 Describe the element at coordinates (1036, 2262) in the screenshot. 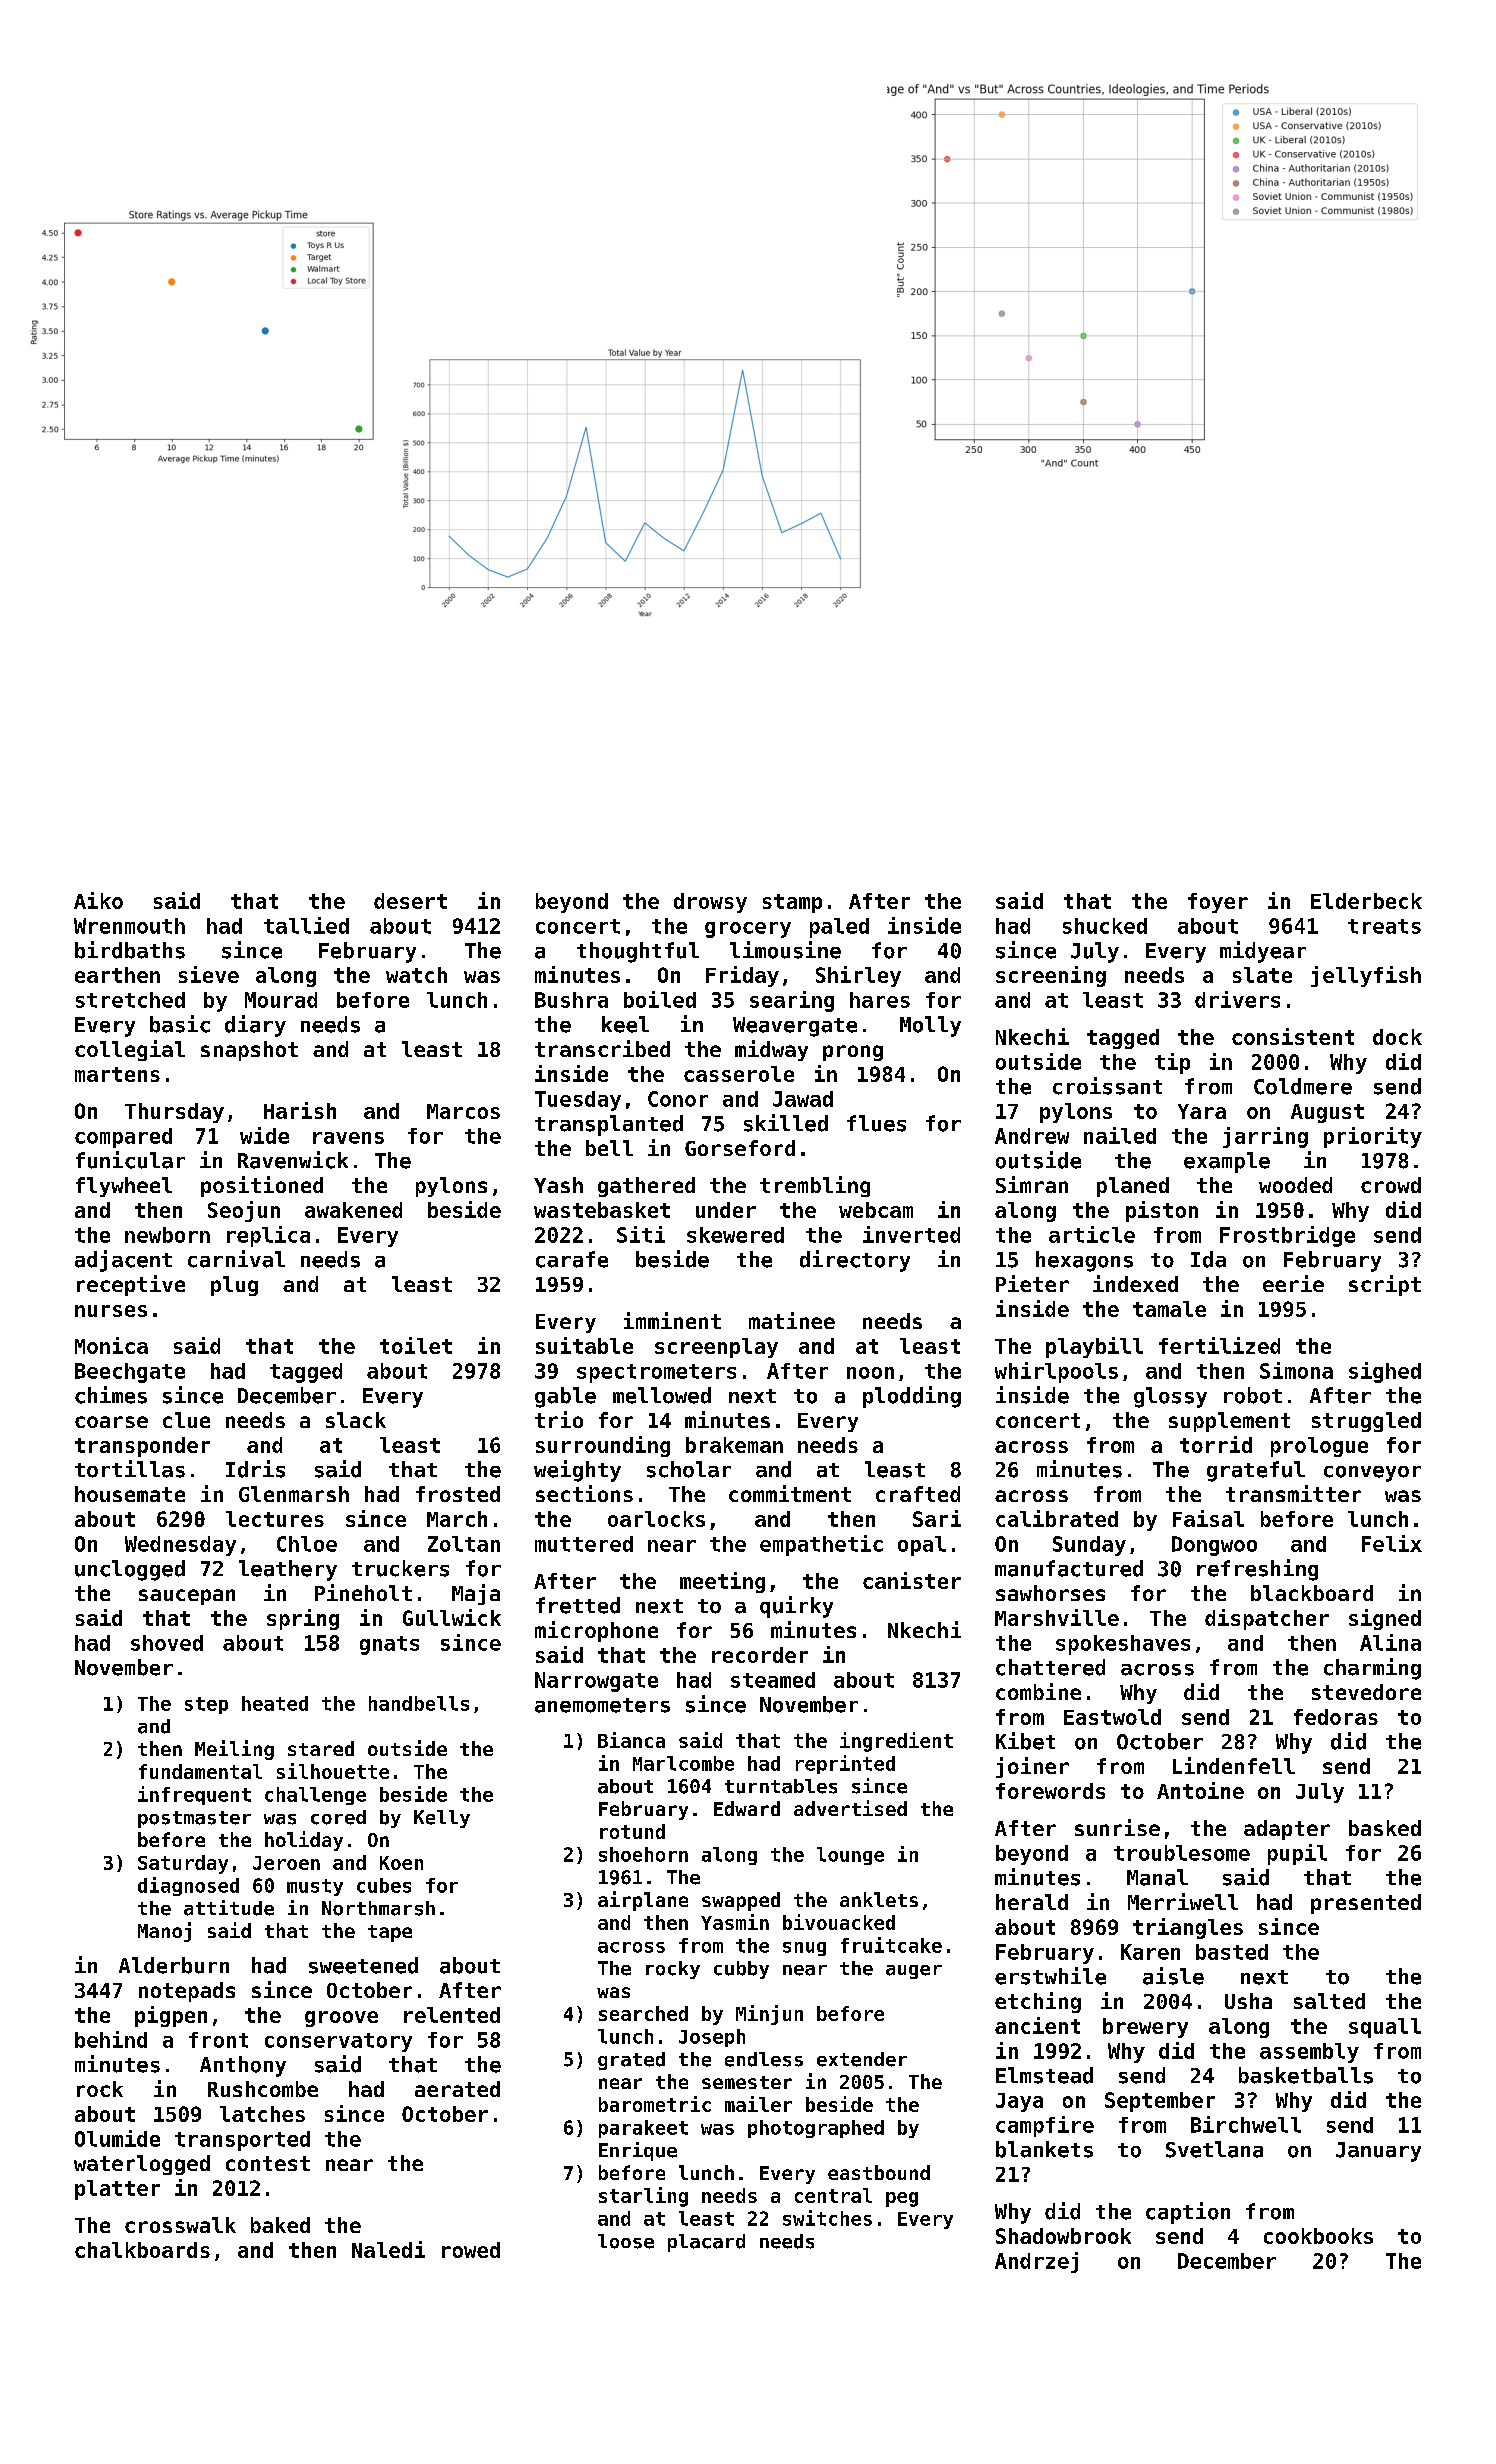

I see `Andrzej` at that location.
